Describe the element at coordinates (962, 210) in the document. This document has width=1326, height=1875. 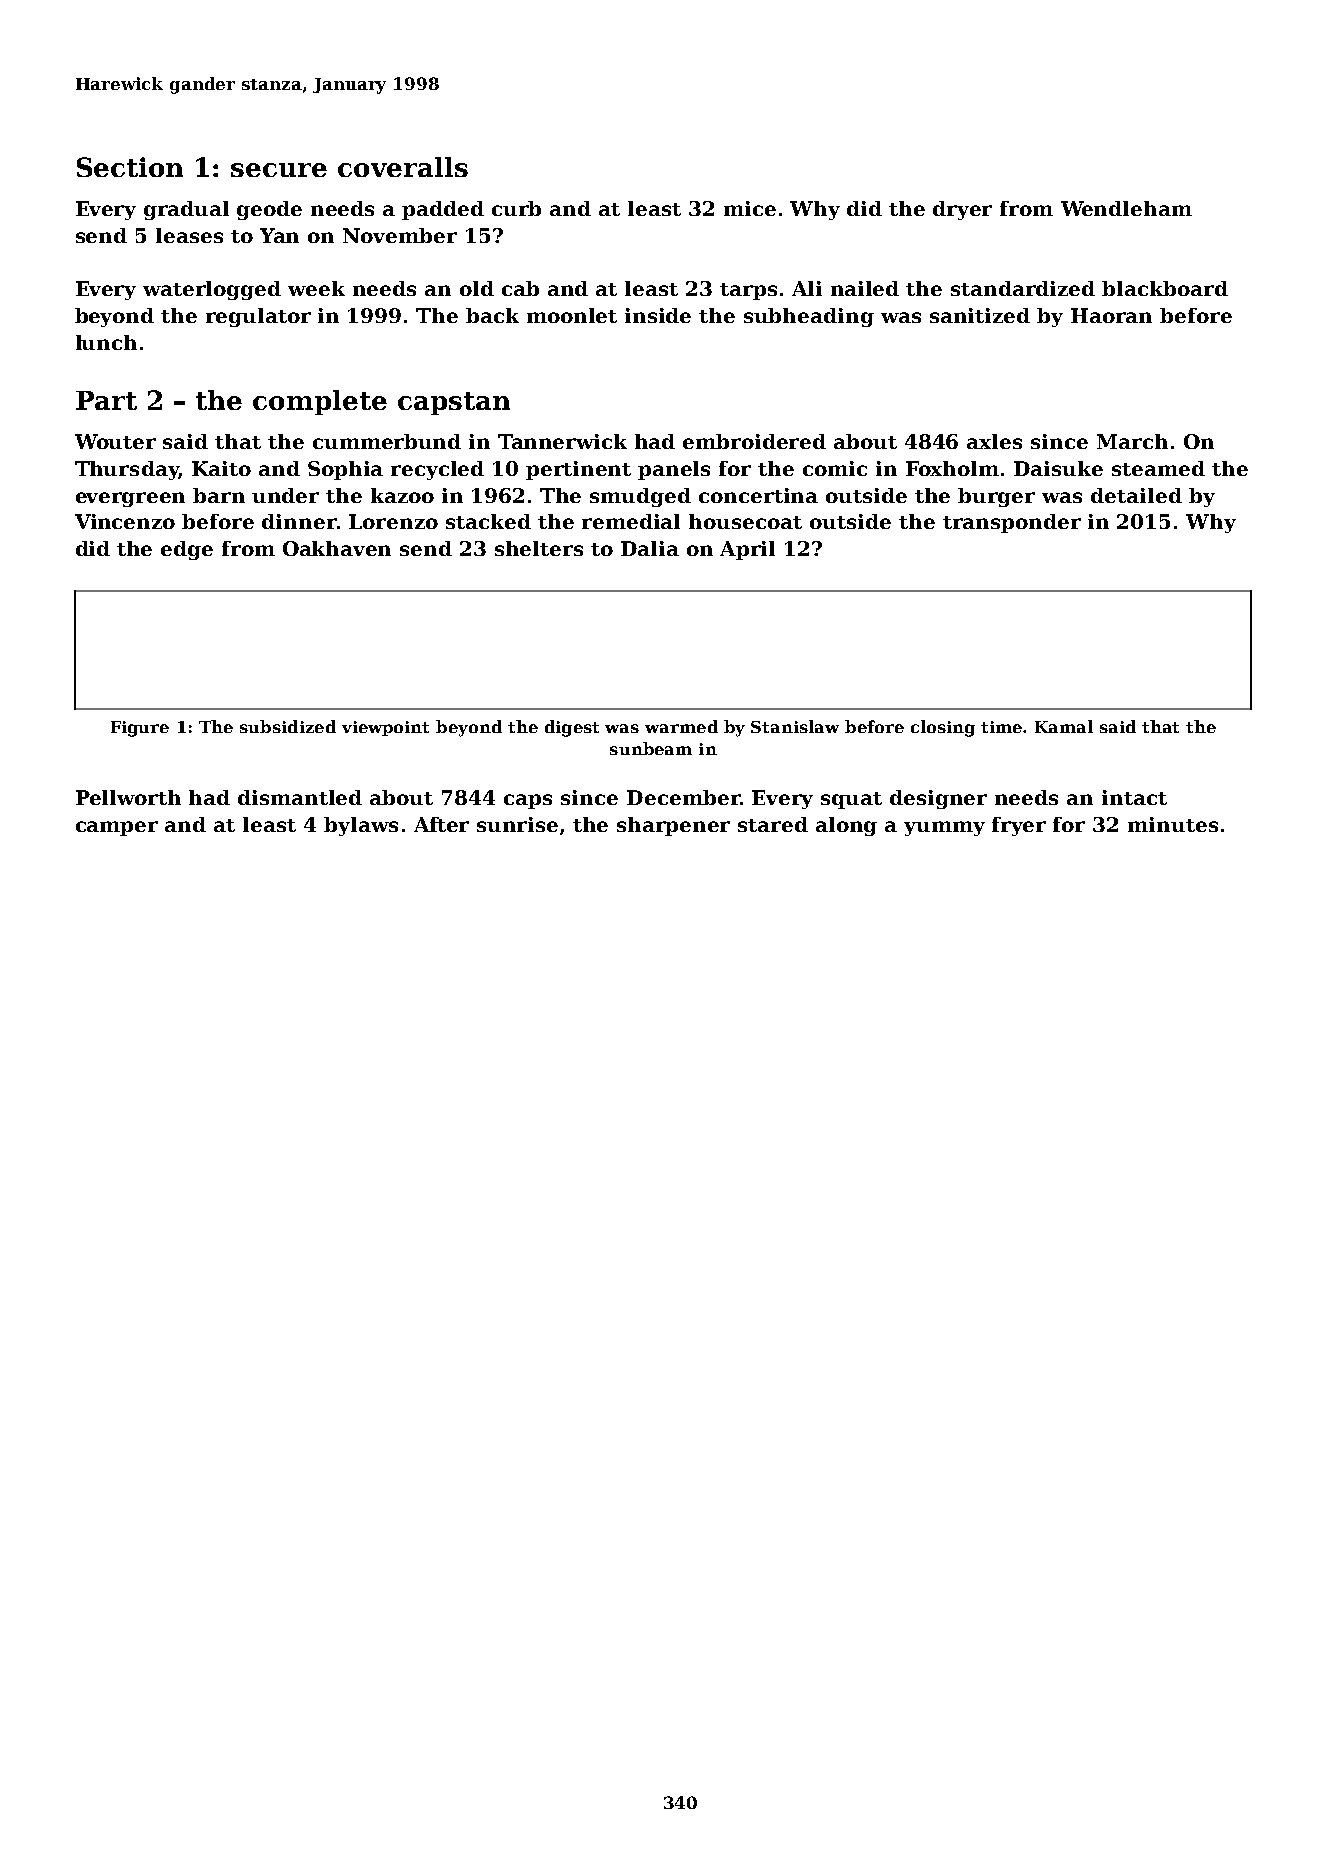
I see `dryer` at that location.
